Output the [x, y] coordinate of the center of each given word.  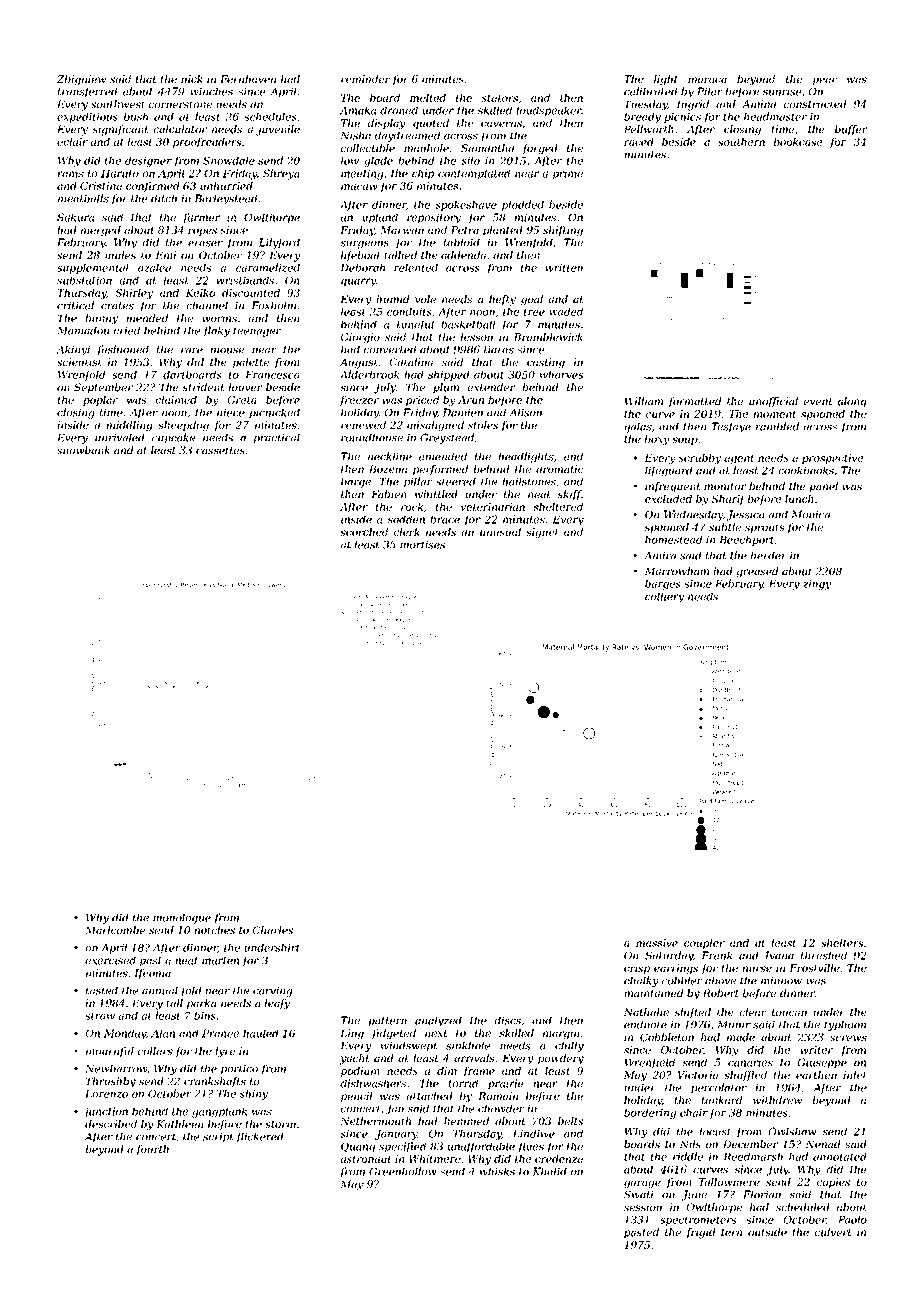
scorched [364, 532]
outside [767, 1232]
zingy [817, 585]
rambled [777, 426]
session [643, 1207]
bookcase [798, 142]
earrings [676, 969]
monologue [182, 918]
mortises [422, 545]
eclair [72, 142]
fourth [152, 1150]
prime [568, 174]
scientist [79, 362]
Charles [273, 930]
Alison [525, 412]
